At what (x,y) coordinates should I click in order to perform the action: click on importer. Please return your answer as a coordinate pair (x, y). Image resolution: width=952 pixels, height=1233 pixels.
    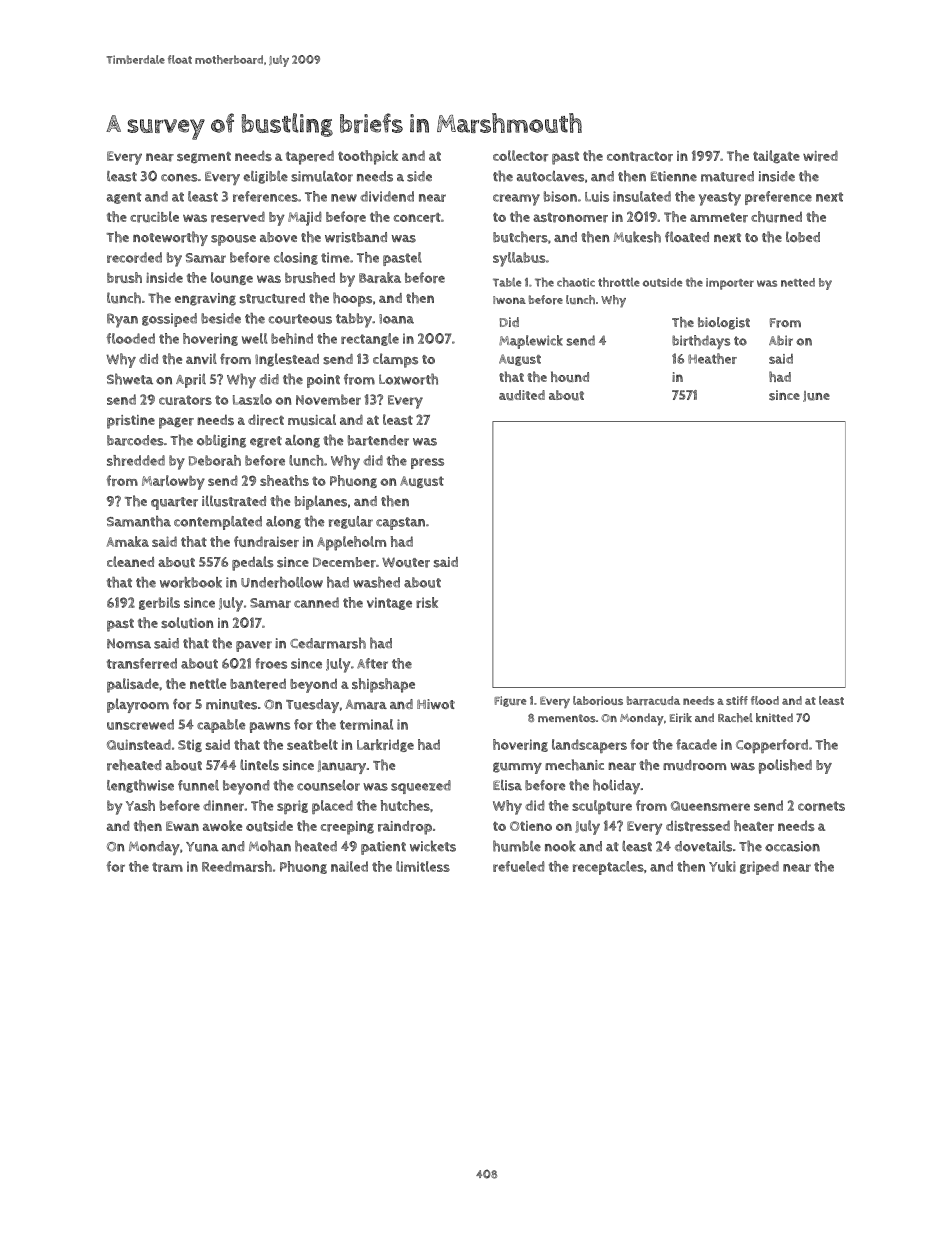
    Looking at the image, I should click on (730, 284).
